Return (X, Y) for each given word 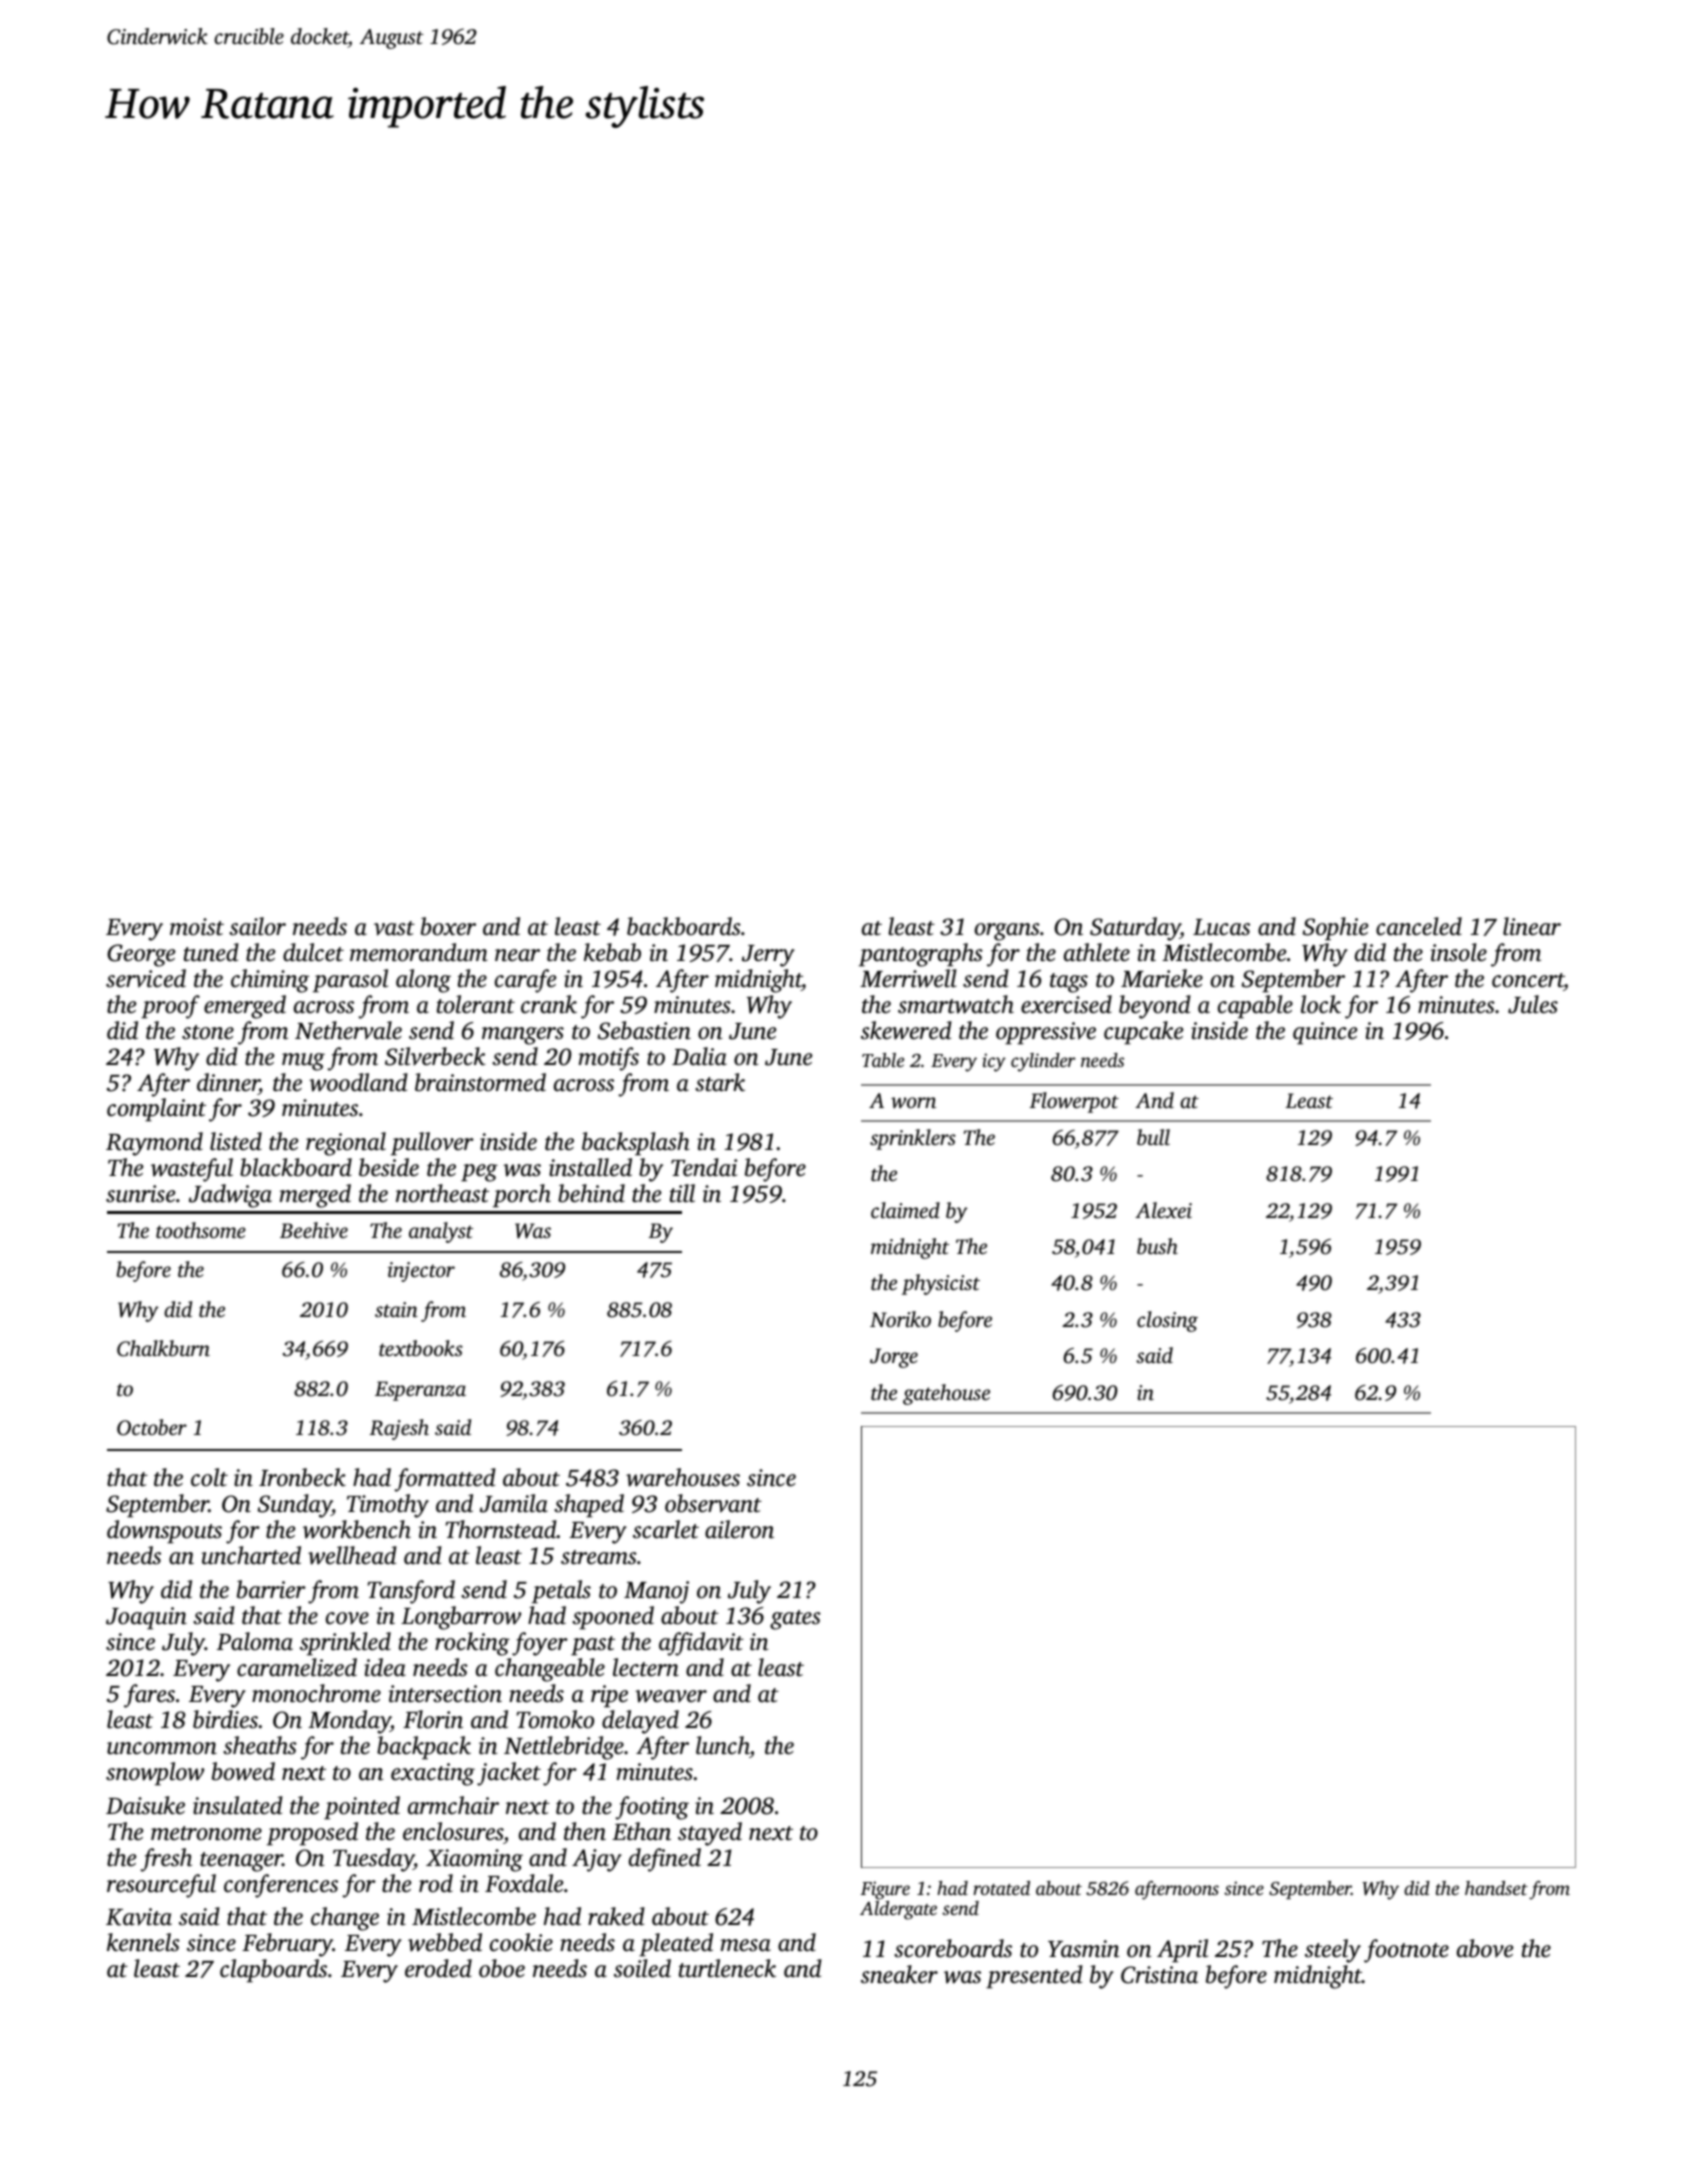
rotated (1001, 1888)
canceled (1419, 926)
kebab (612, 952)
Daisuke (145, 1805)
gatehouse (946, 1394)
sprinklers (913, 1139)
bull (1153, 1137)
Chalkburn (163, 1348)
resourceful (161, 1886)
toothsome (201, 1230)
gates (795, 1620)
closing (1167, 1321)
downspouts (164, 1532)
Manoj (656, 1592)
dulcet (313, 952)
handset (1496, 1888)
